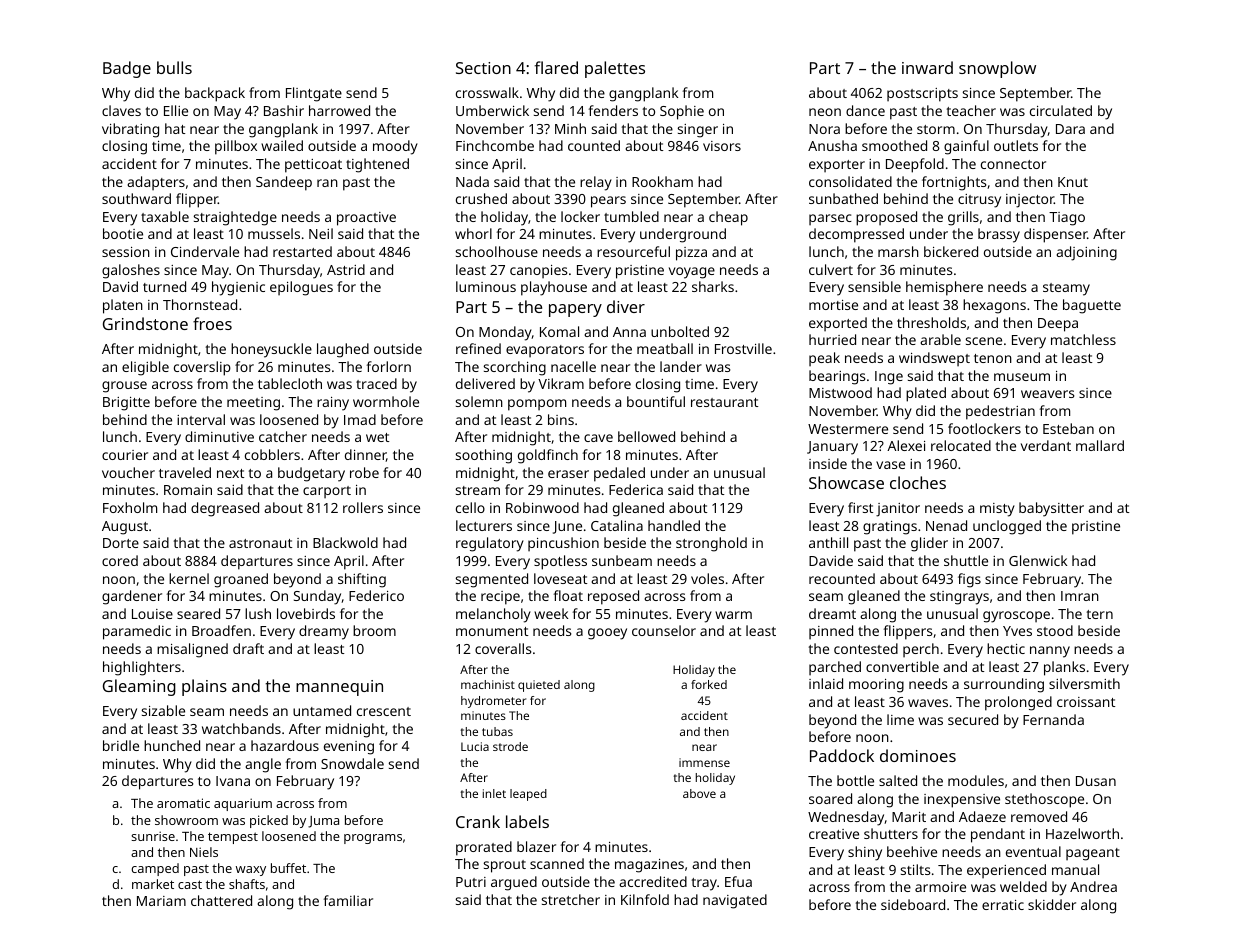 The width and height of the page is (1233, 952). What do you see at coordinates (186, 820) in the page?
I see `showroom` at bounding box center [186, 820].
